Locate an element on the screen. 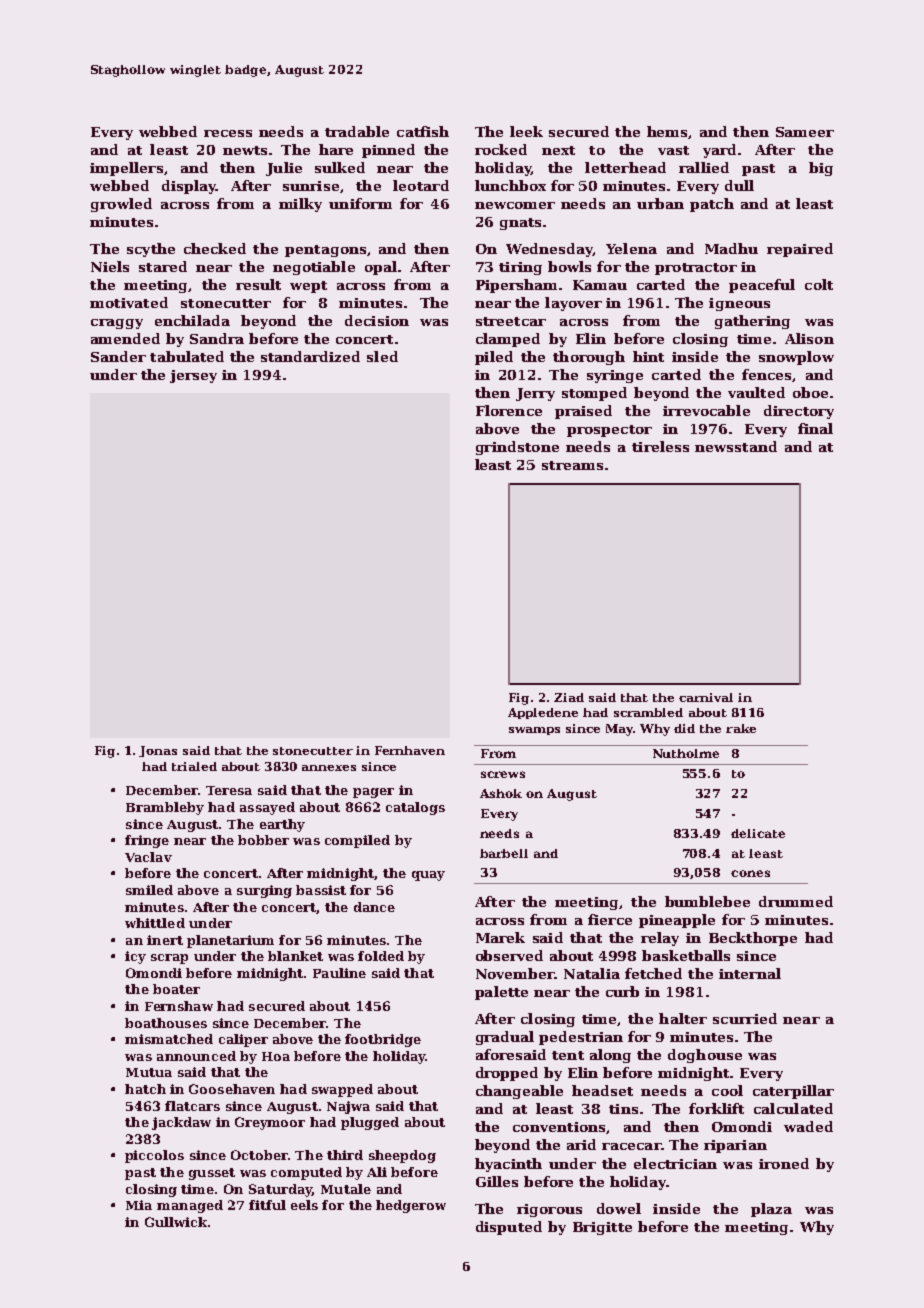  Jonas is located at coordinates (158, 751).
